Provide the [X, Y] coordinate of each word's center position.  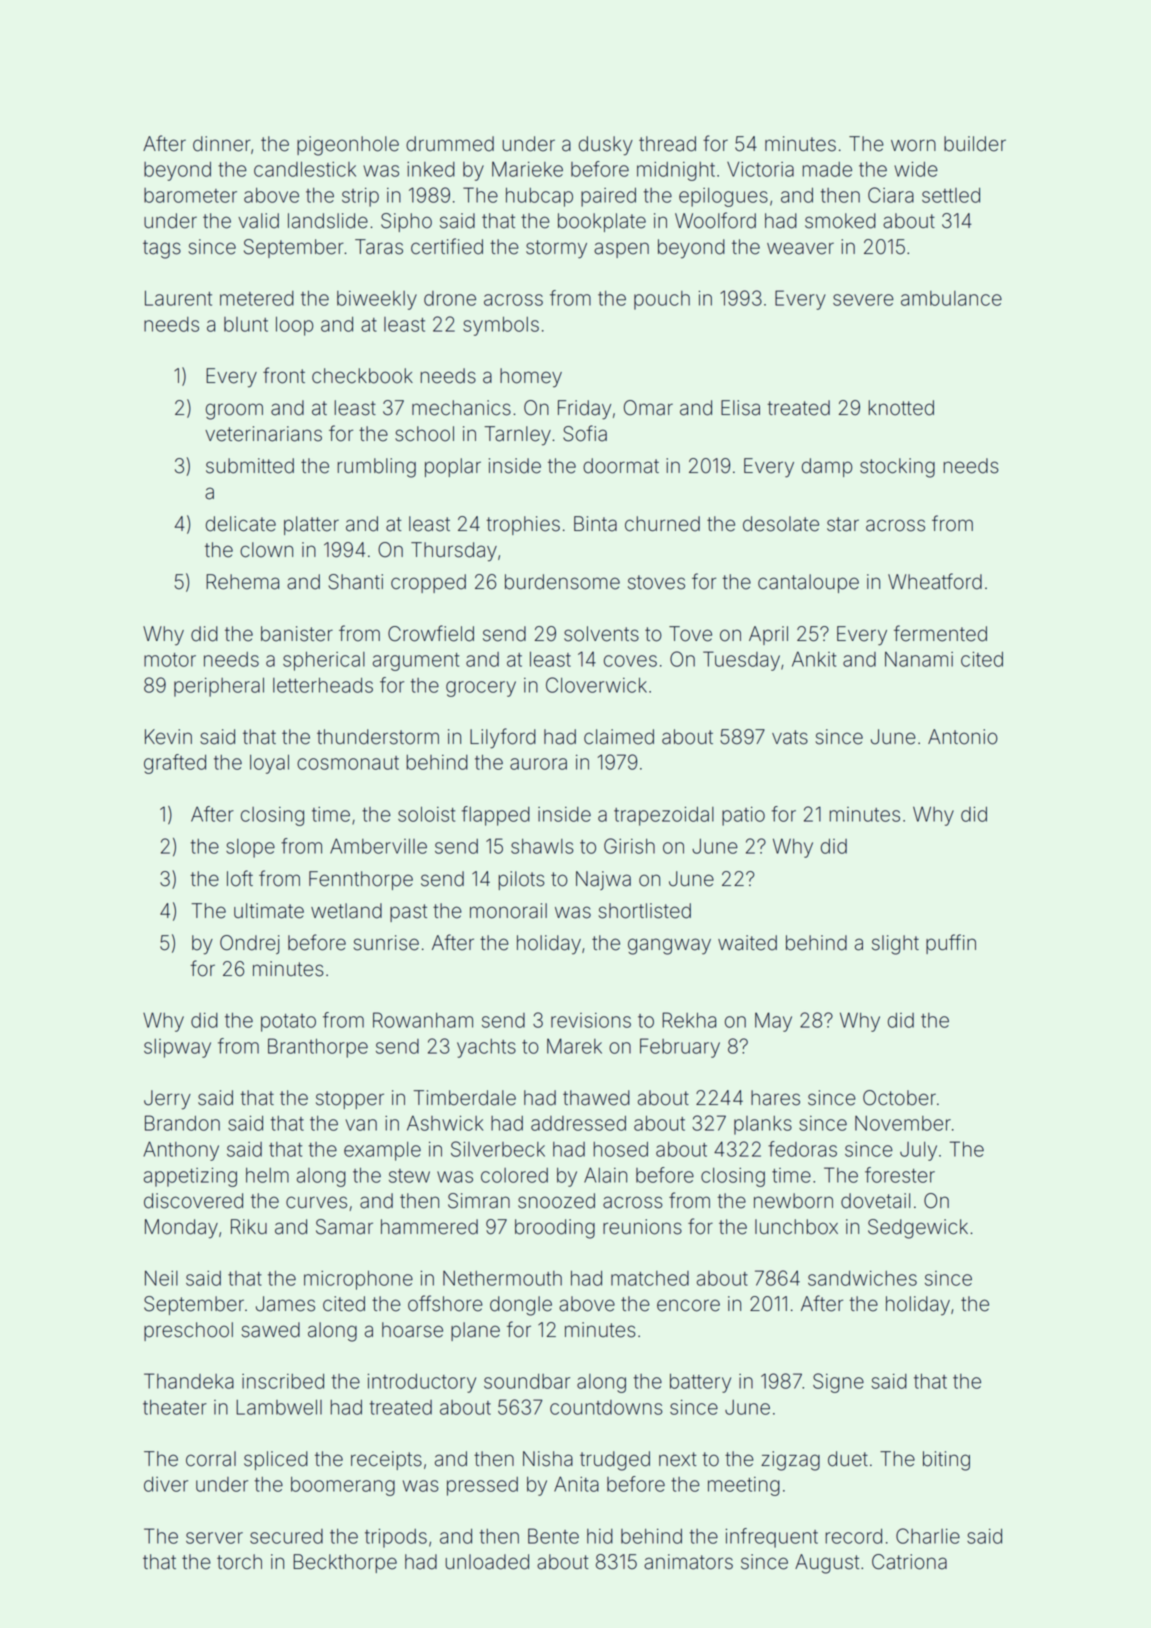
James [285, 1304]
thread [667, 144]
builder [975, 144]
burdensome [562, 582]
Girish [629, 846]
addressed [578, 1123]
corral [211, 1459]
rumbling [376, 468]
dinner [222, 144]
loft [240, 878]
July [918, 1151]
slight [895, 945]
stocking [897, 468]
